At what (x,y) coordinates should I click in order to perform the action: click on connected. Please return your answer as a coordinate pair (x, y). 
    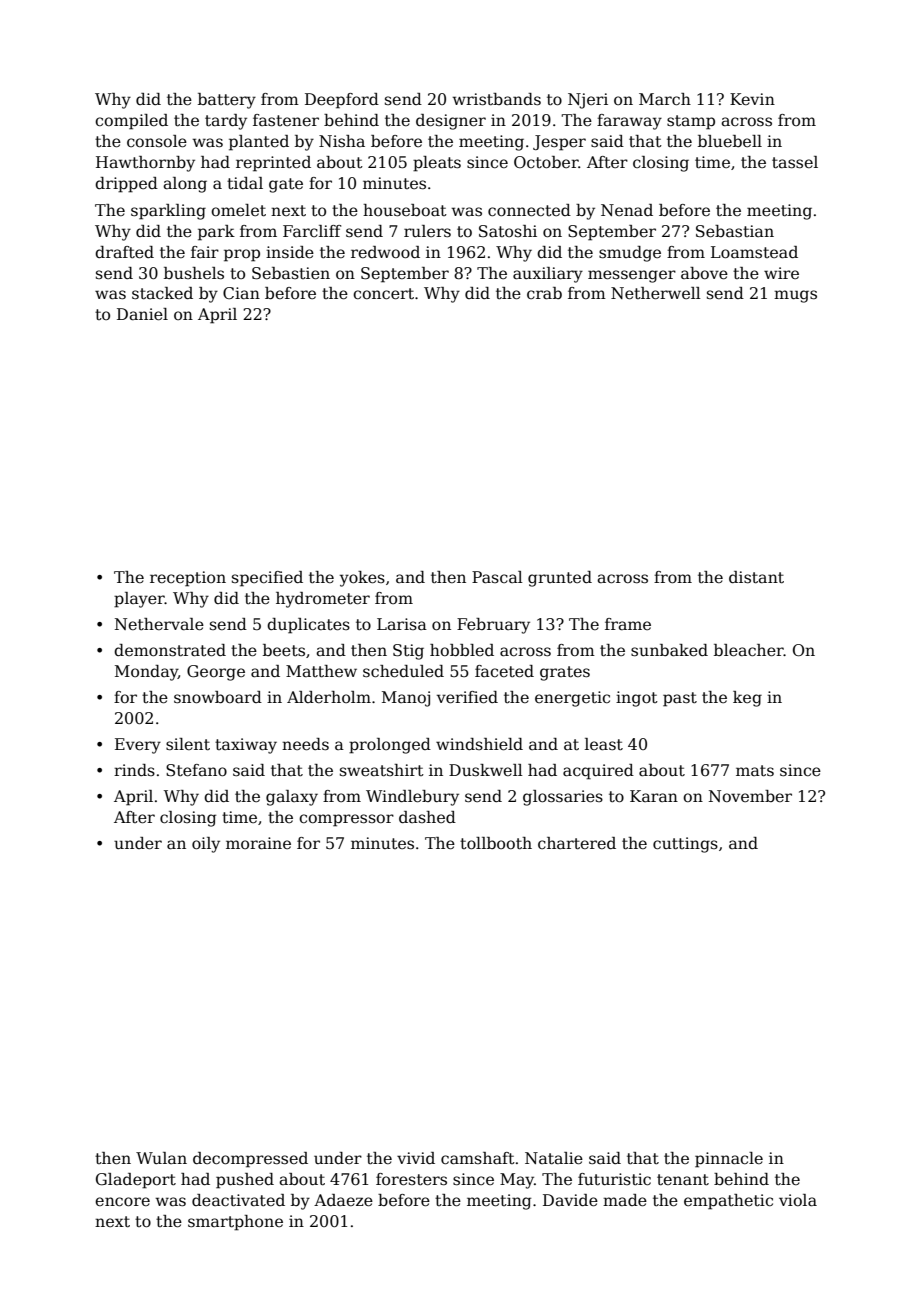
    Looking at the image, I should click on (529, 210).
